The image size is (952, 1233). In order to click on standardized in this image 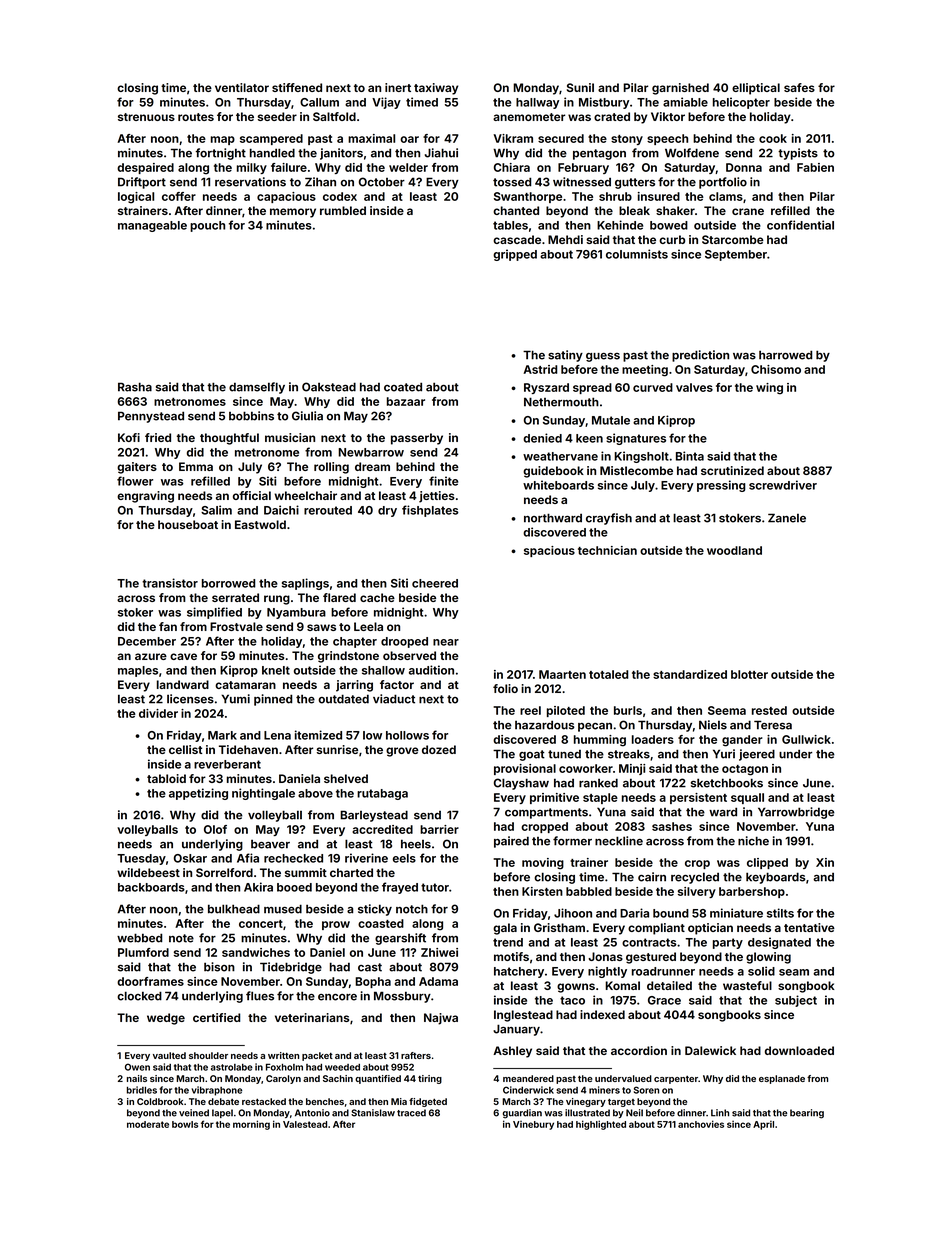, I will do `click(690, 674)`.
